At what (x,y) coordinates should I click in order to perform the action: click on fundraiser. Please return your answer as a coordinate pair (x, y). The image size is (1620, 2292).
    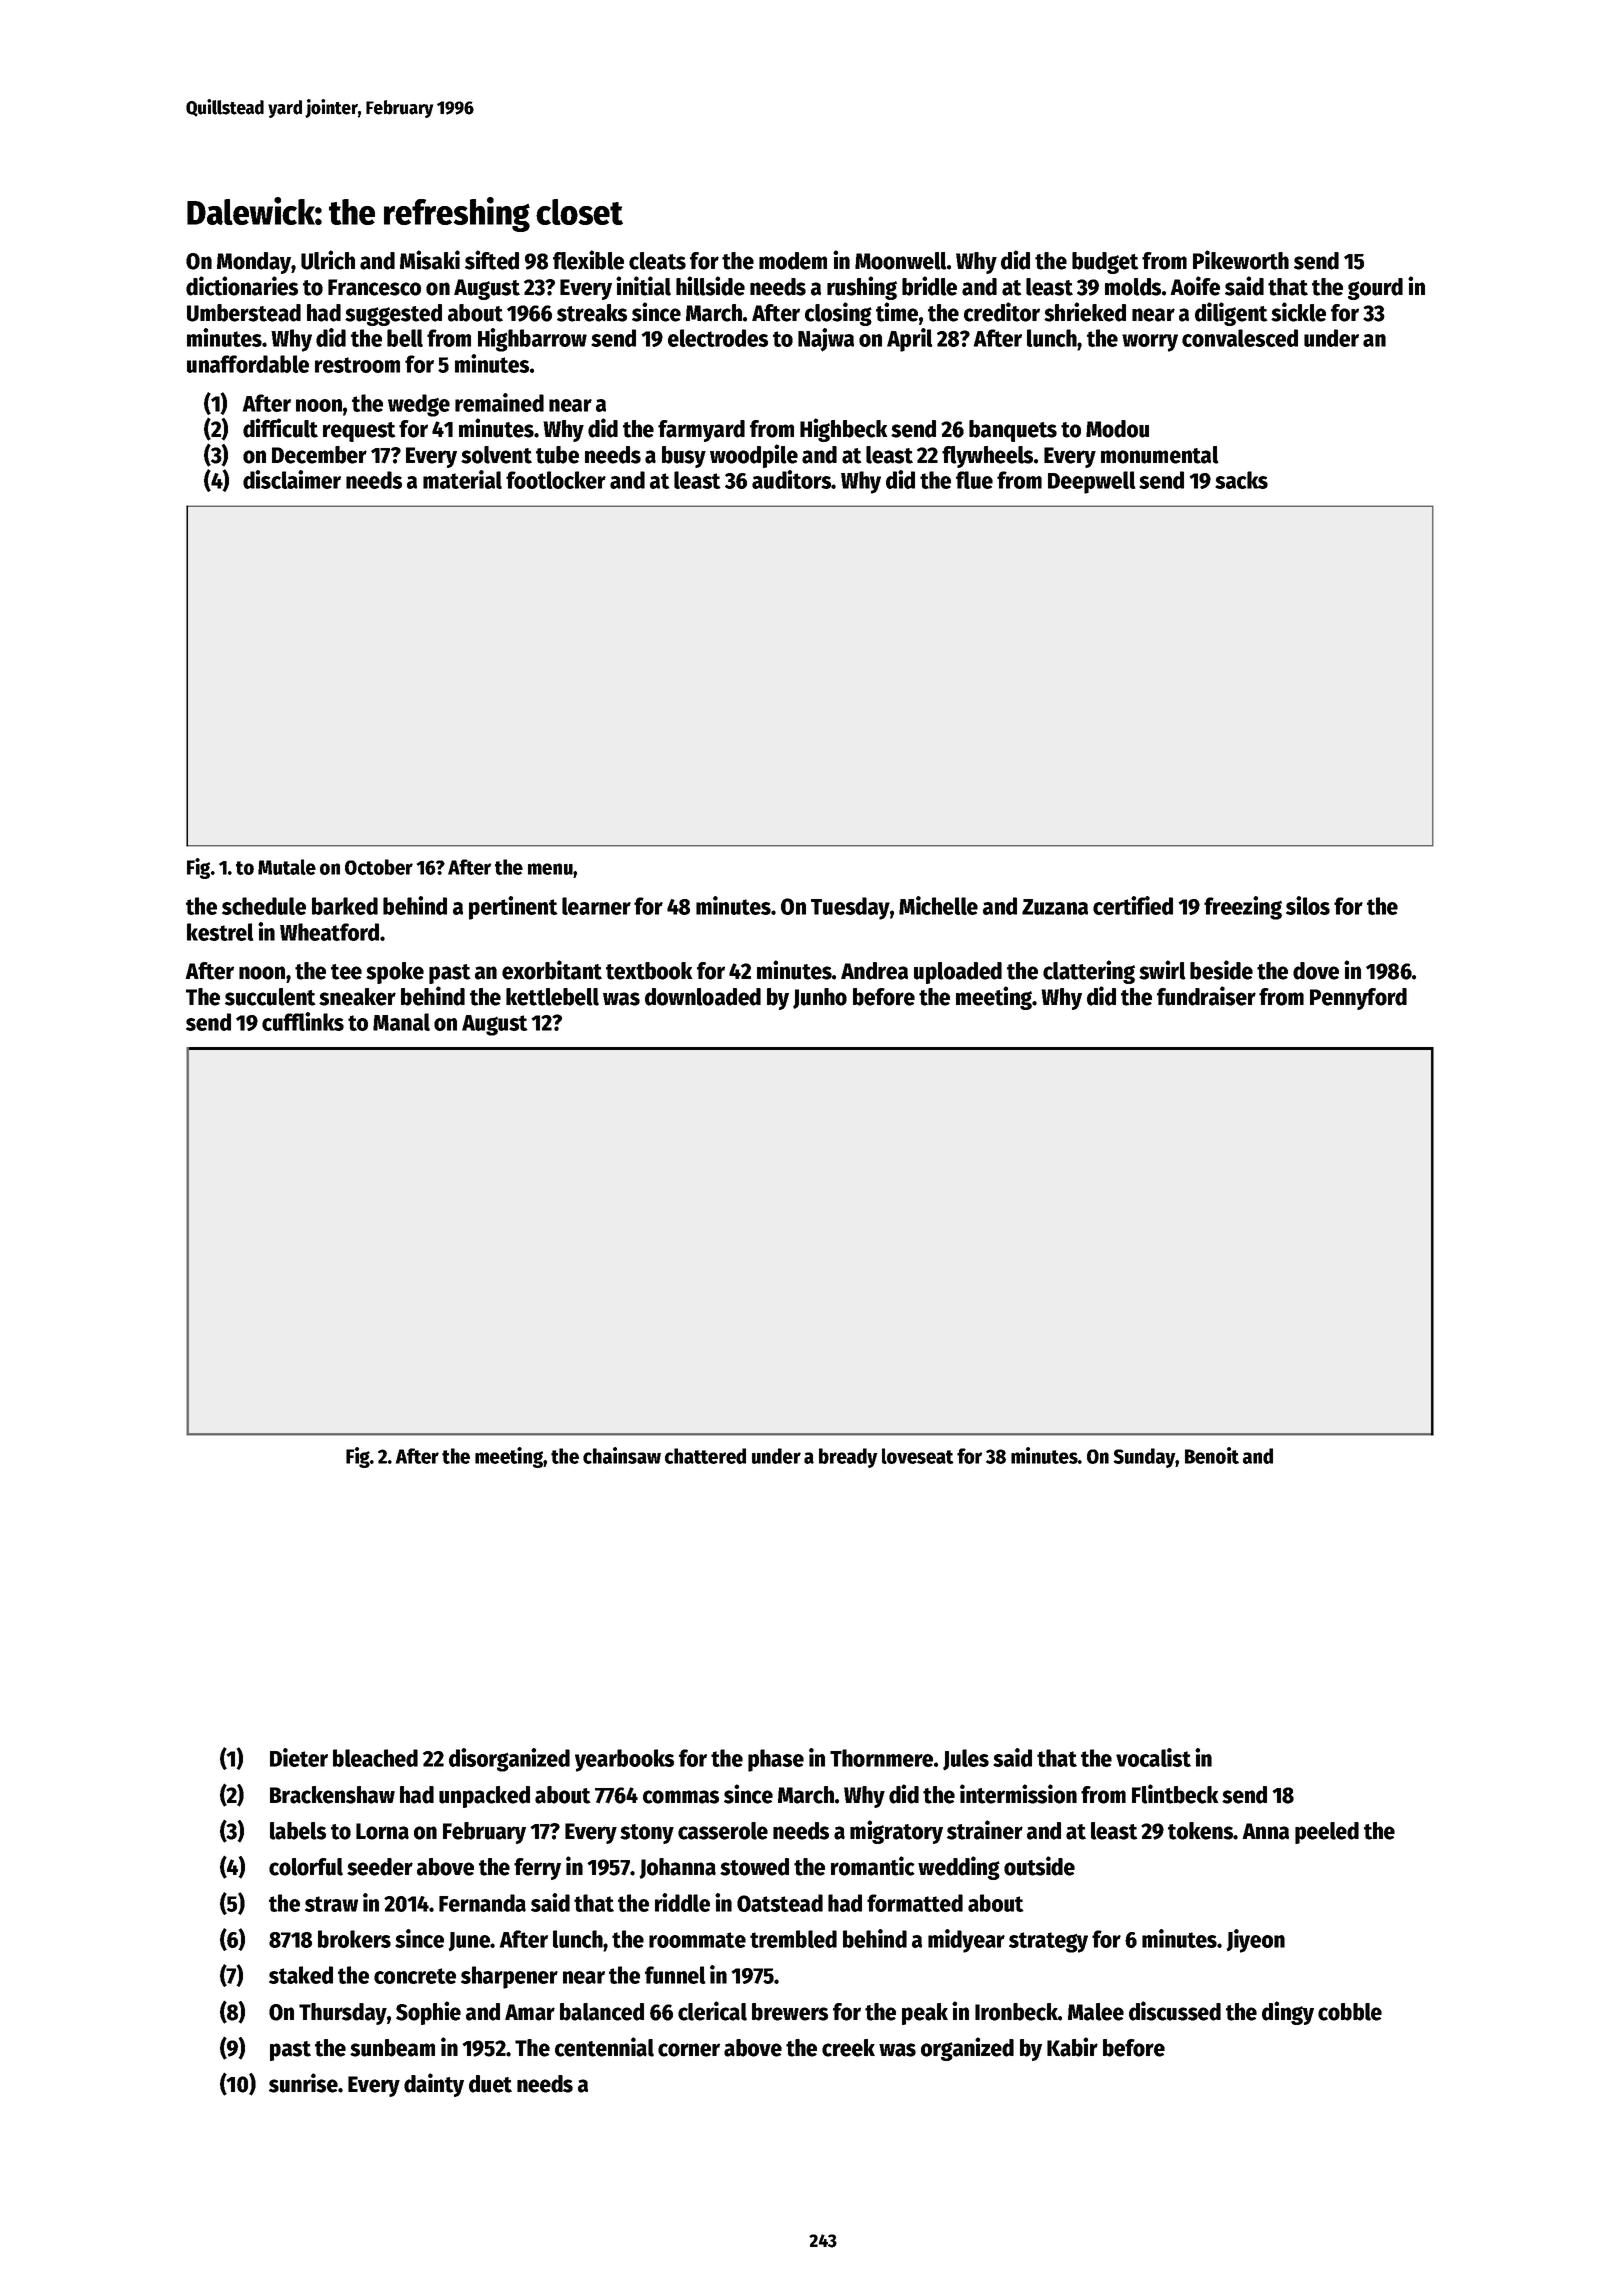
    Looking at the image, I should click on (1206, 996).
